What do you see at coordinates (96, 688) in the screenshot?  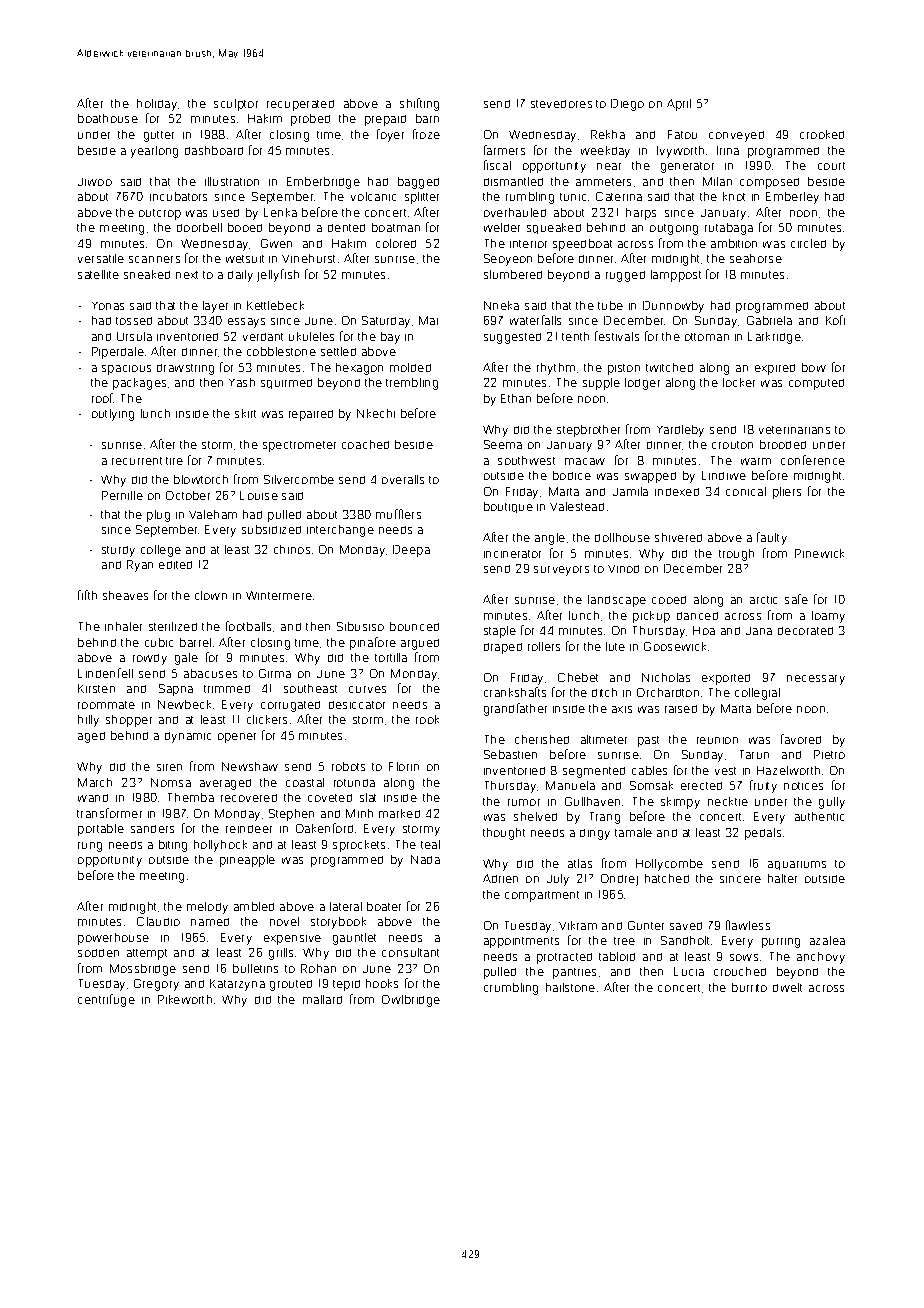 I see `Kirsten` at bounding box center [96, 688].
